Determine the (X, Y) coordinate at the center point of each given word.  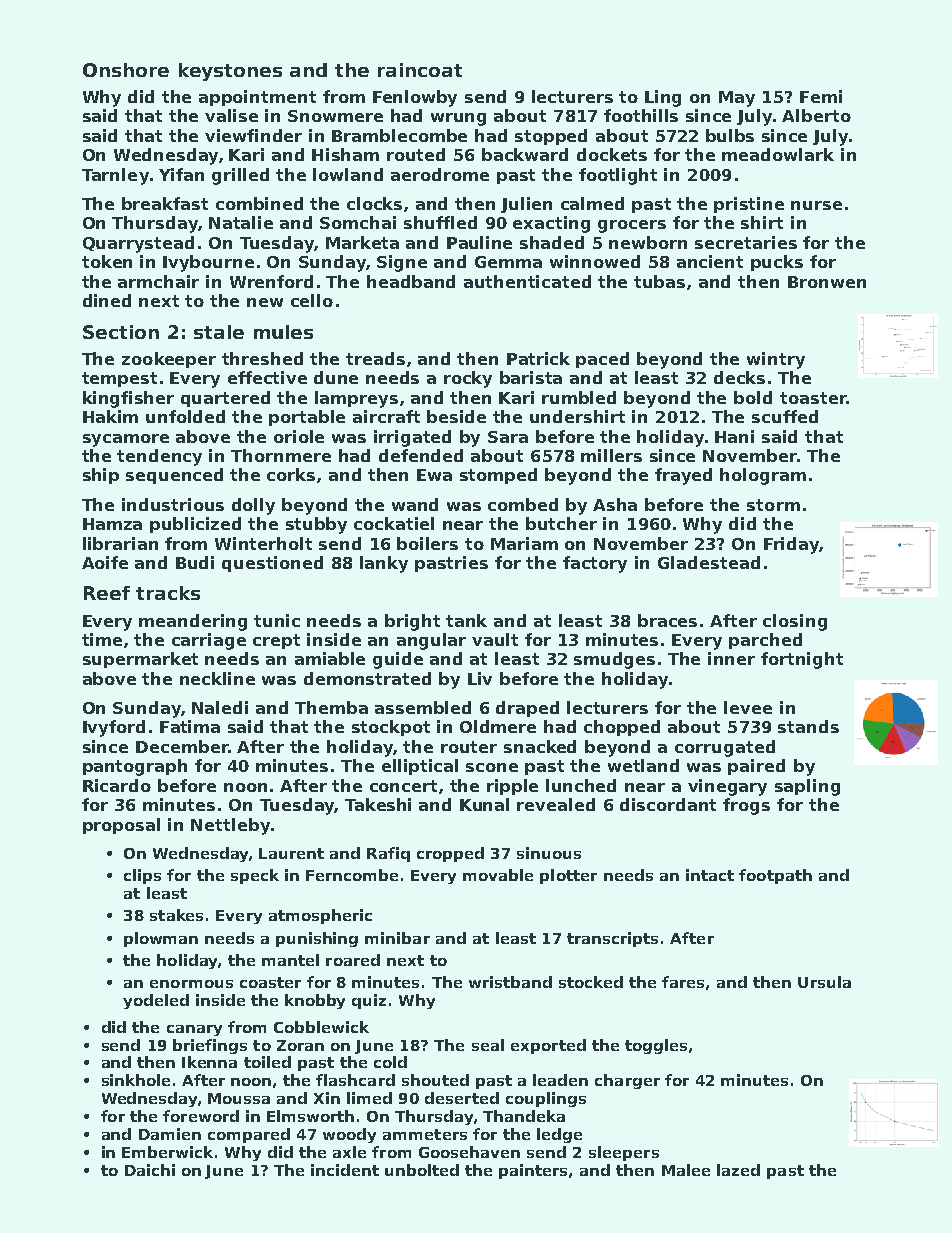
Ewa (434, 475)
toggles (656, 1046)
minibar (397, 938)
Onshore (126, 70)
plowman (161, 939)
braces (667, 620)
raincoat (420, 70)
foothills (641, 115)
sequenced (174, 476)
